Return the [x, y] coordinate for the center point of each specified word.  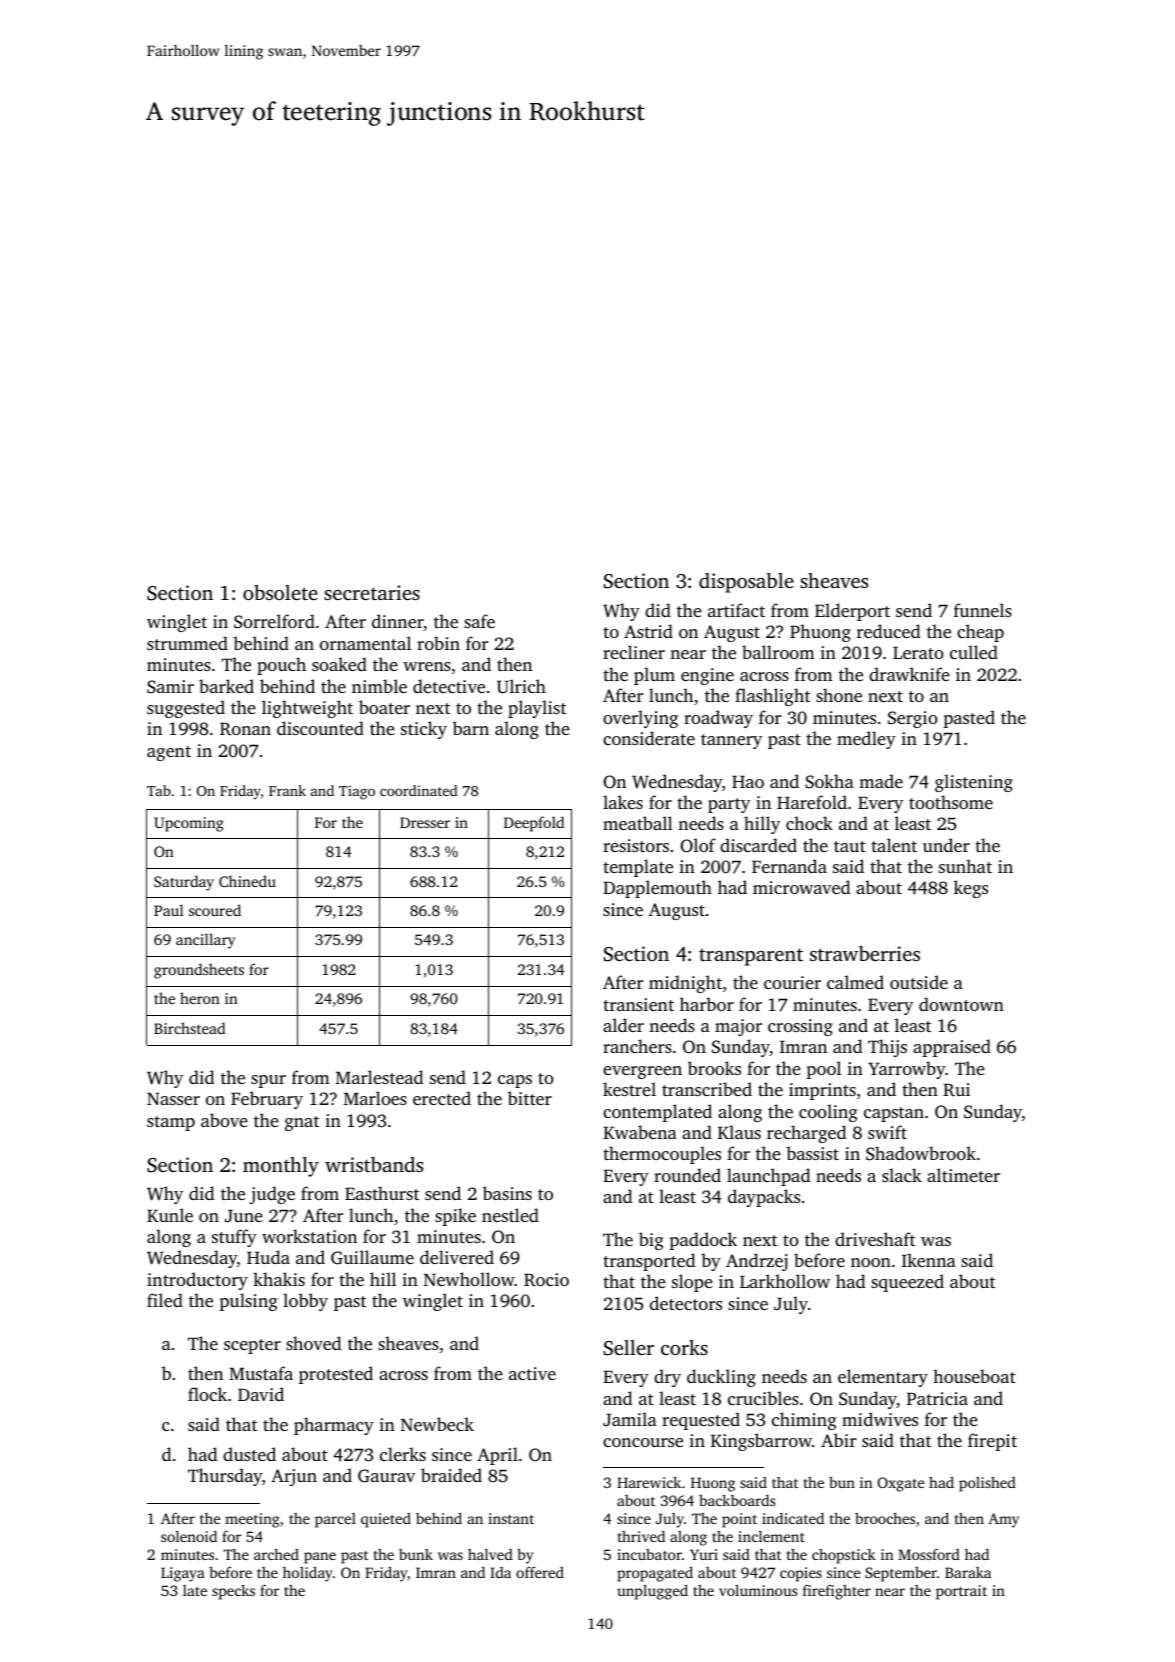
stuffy [234, 1238]
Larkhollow [785, 1281]
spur [268, 1081]
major [738, 1027]
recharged [806, 1134]
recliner [634, 652]
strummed [187, 643]
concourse [643, 1442]
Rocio [546, 1280]
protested [336, 1375]
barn [471, 728]
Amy [1003, 1520]
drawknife [909, 674]
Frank [287, 790]
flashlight [772, 697]
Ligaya [183, 1574]
